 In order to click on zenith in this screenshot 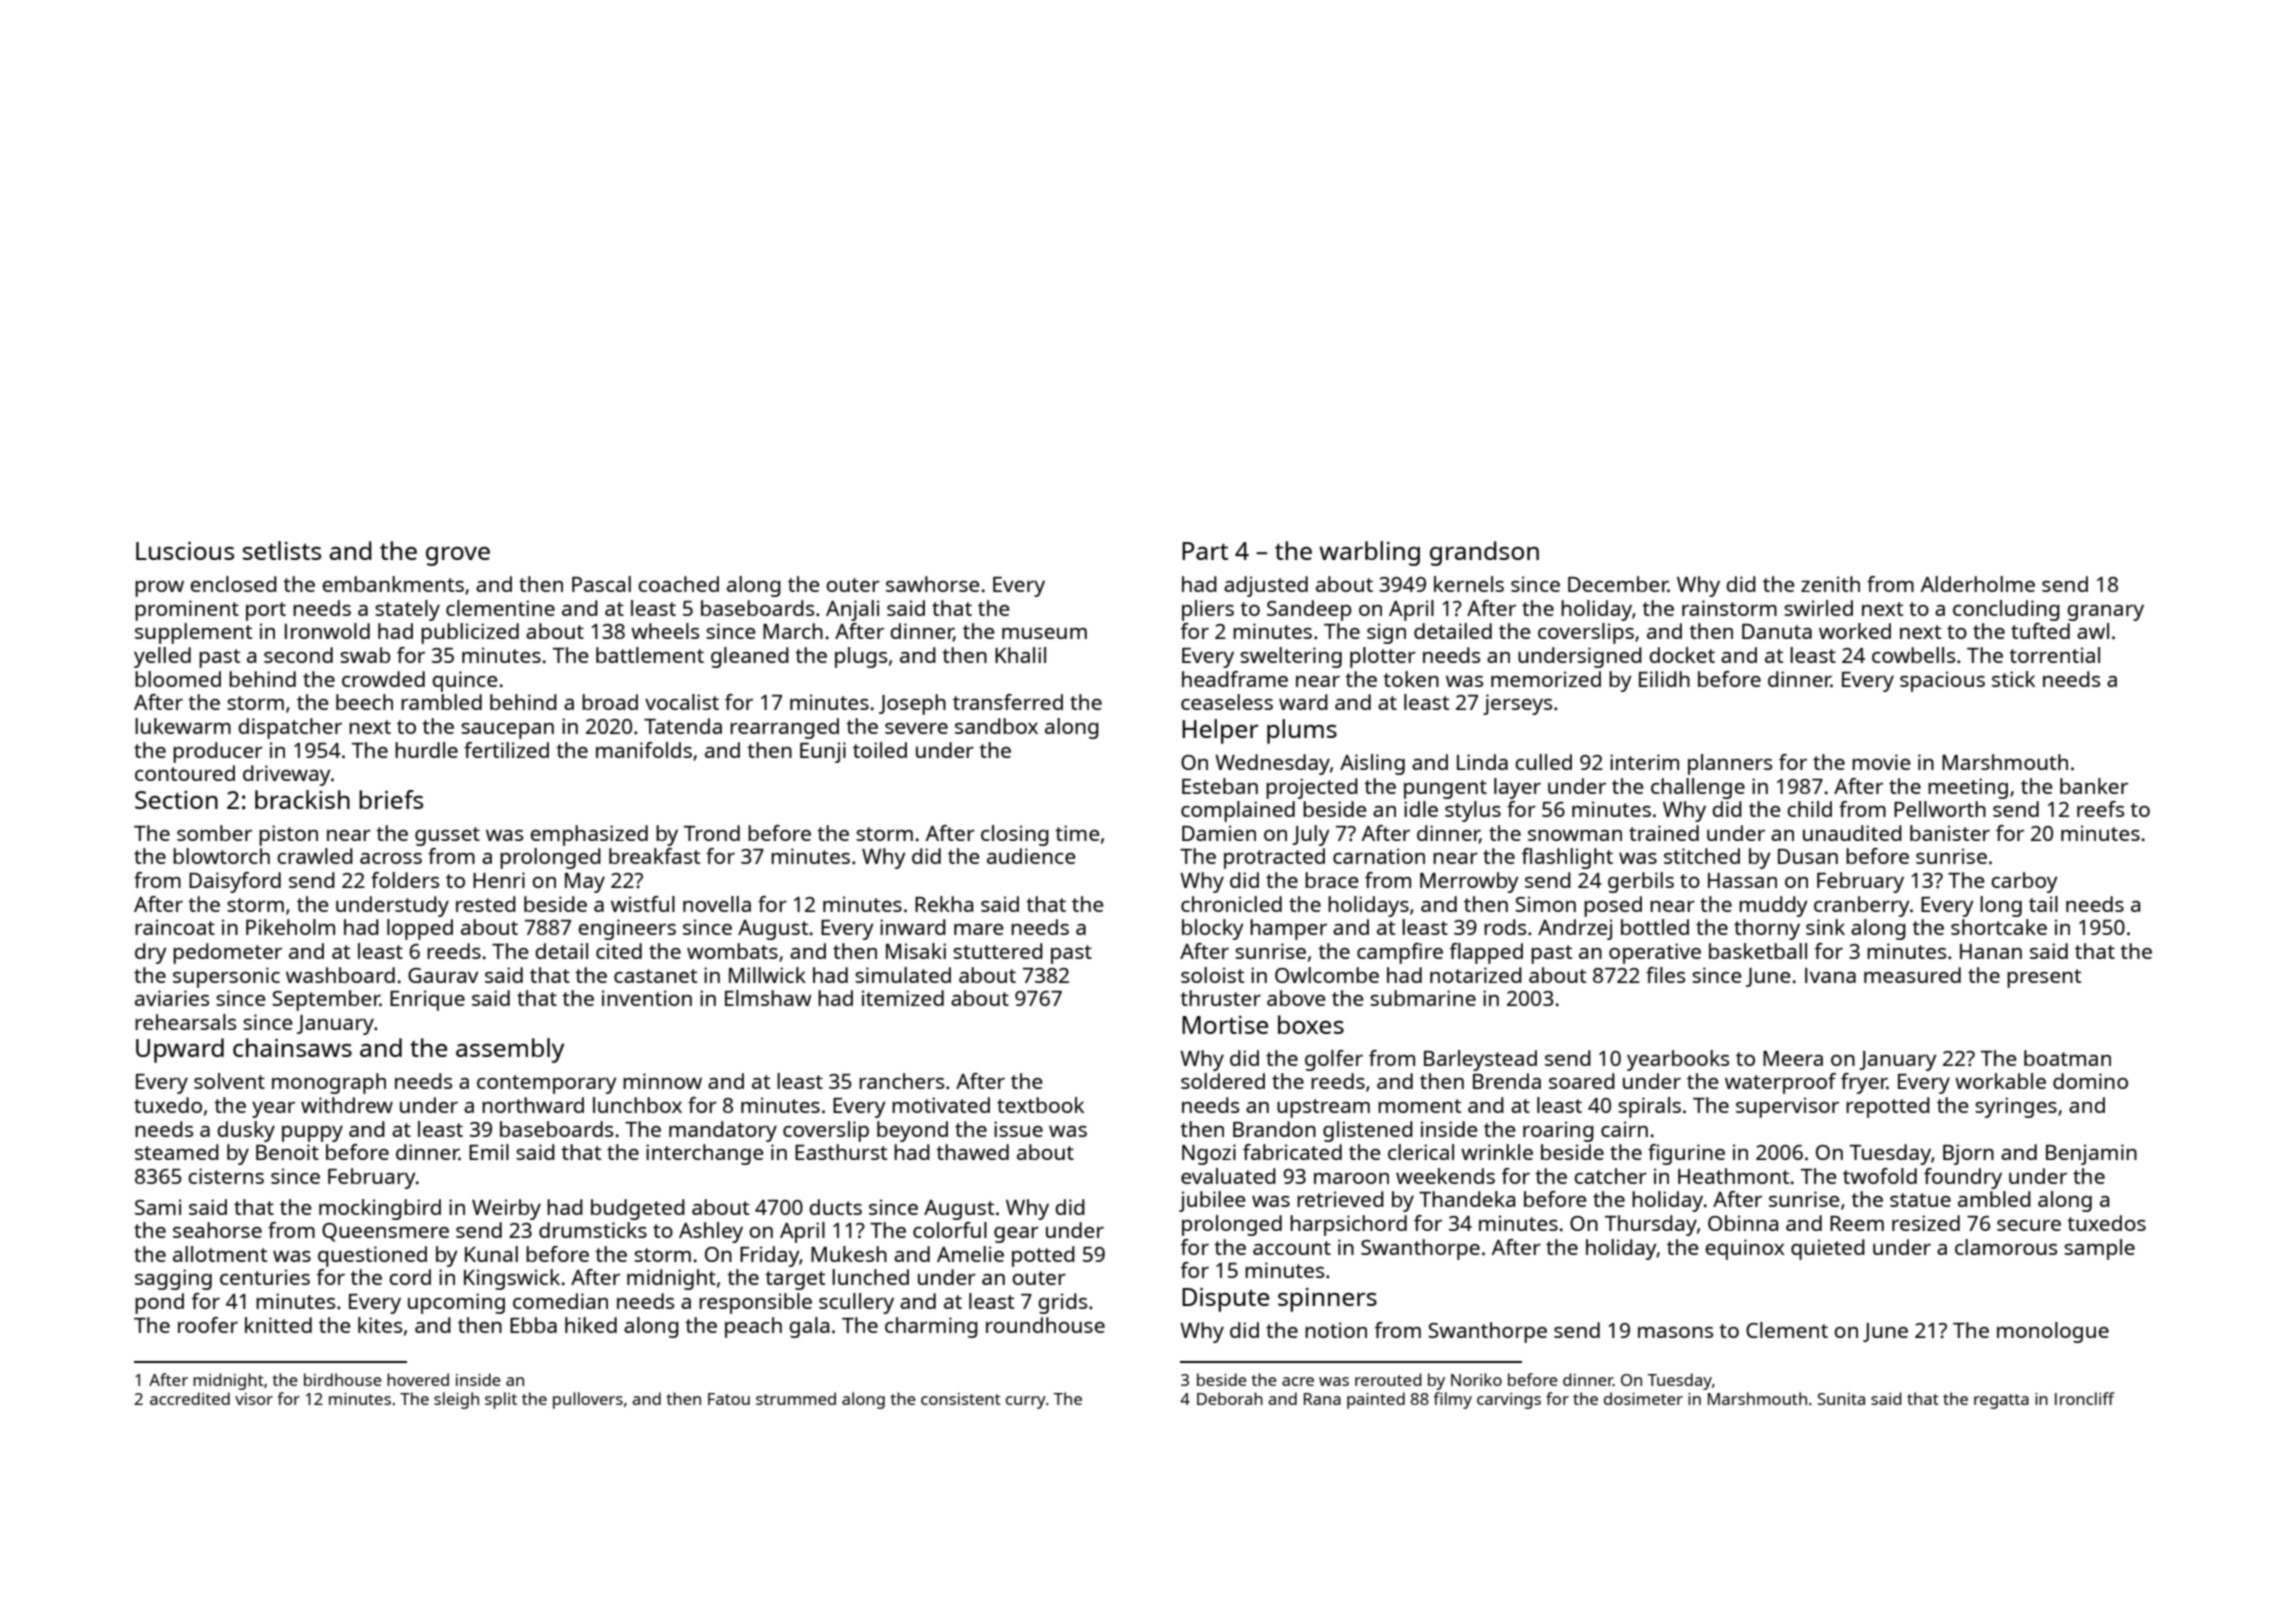, I will do `click(1830, 584)`.
